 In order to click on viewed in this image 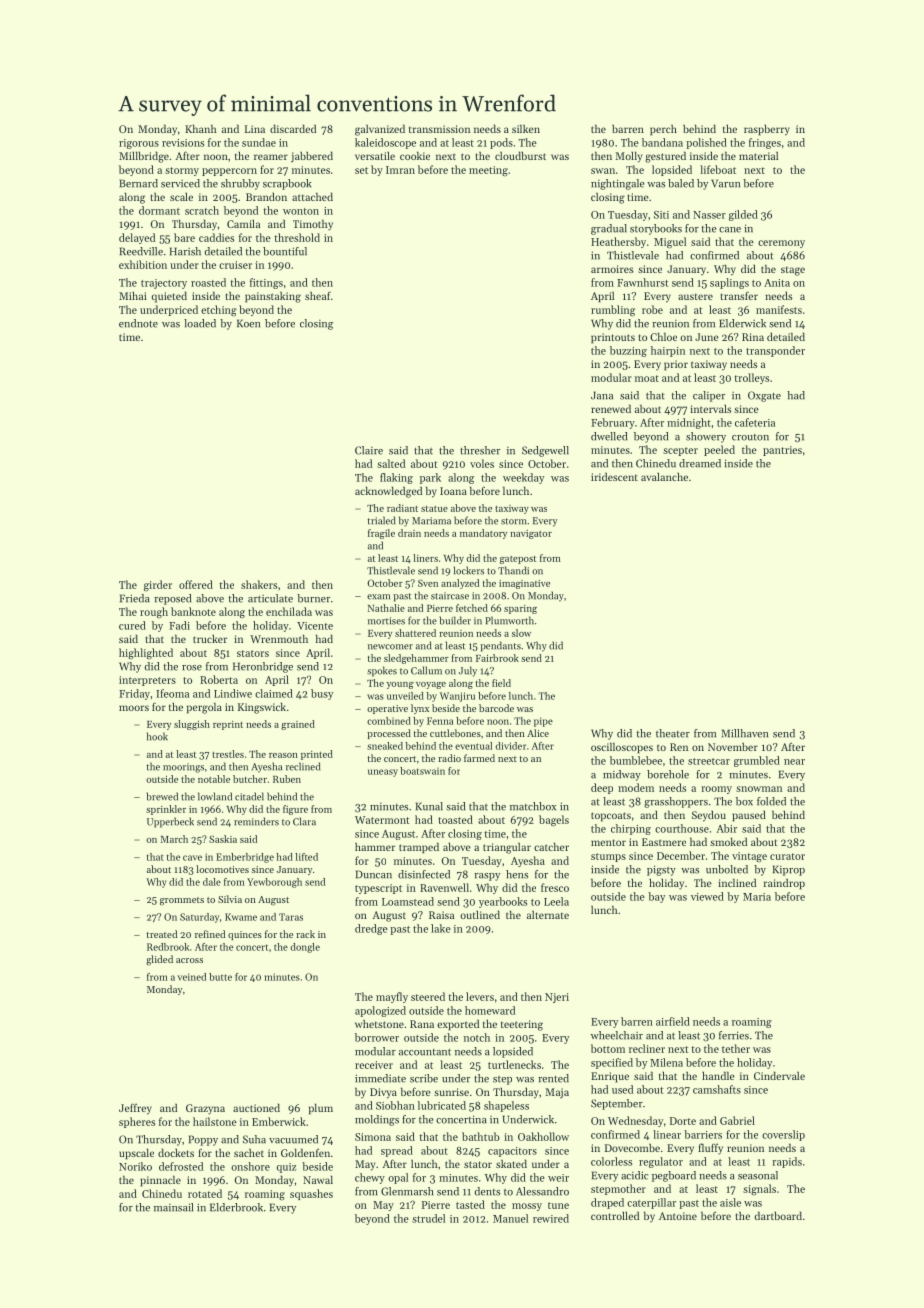, I will do `click(707, 896)`.
